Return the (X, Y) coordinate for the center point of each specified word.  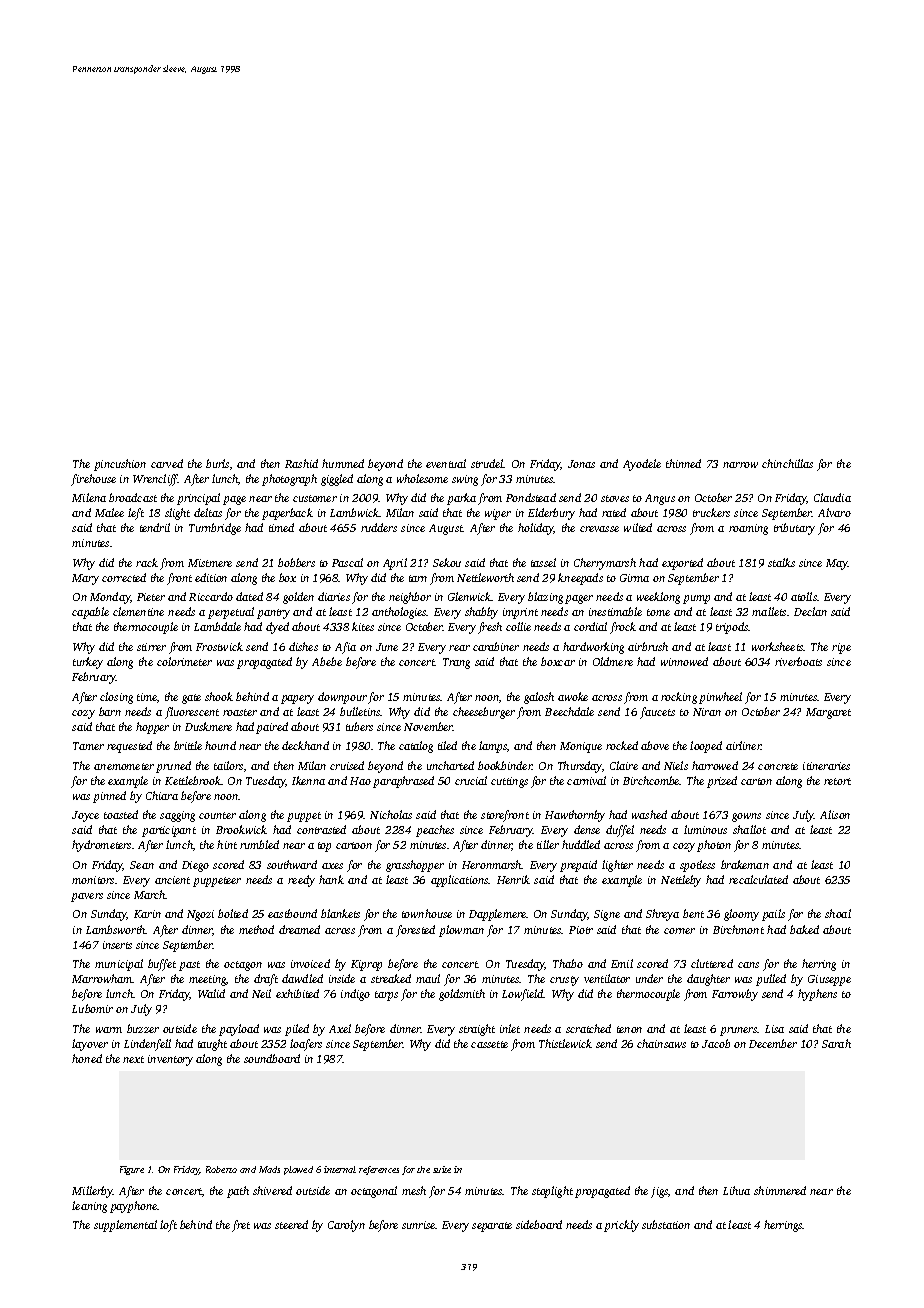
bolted (233, 913)
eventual (446, 463)
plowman (461, 931)
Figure (132, 1170)
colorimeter (184, 661)
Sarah (836, 1043)
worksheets (778, 646)
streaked (391, 978)
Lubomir (92, 1008)
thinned (683, 463)
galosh (539, 698)
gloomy (741, 915)
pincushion (120, 465)
